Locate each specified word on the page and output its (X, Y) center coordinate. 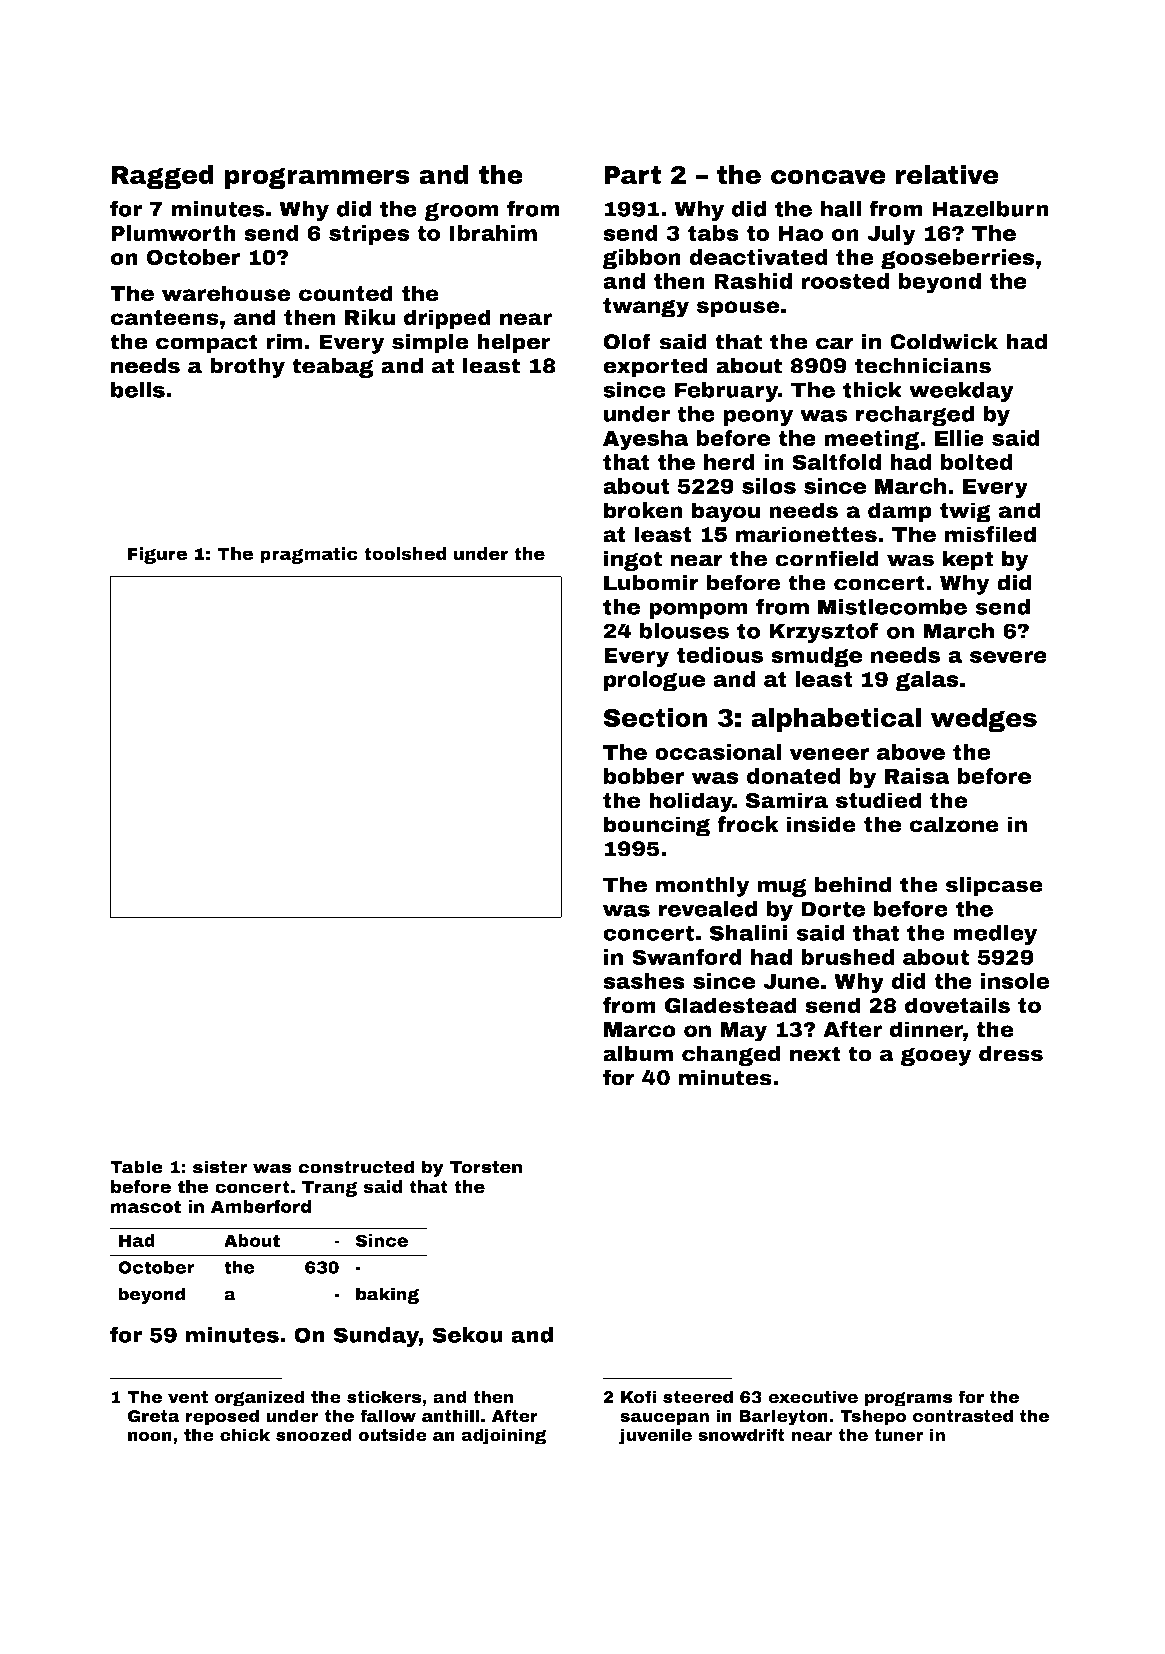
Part (632, 175)
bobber (644, 776)
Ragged (163, 177)
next (815, 1054)
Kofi (638, 1397)
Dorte (833, 909)
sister (220, 1167)
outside (392, 1435)
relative (947, 174)
